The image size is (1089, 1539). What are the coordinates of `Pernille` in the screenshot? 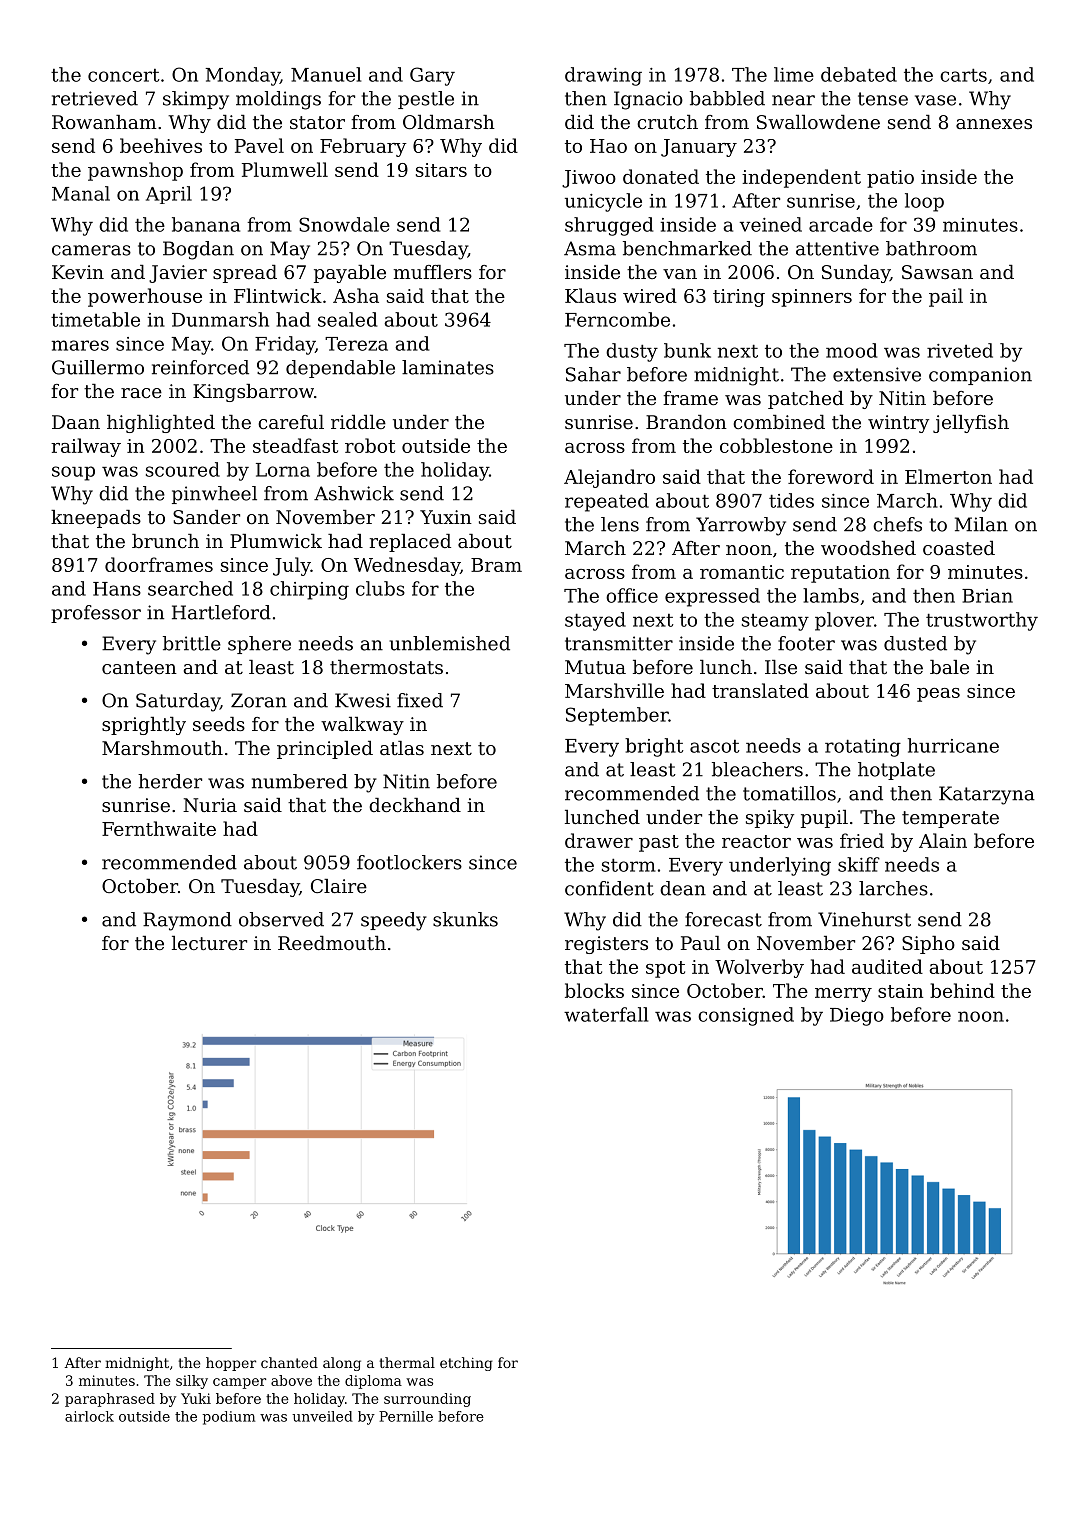 It's located at (406, 1416).
